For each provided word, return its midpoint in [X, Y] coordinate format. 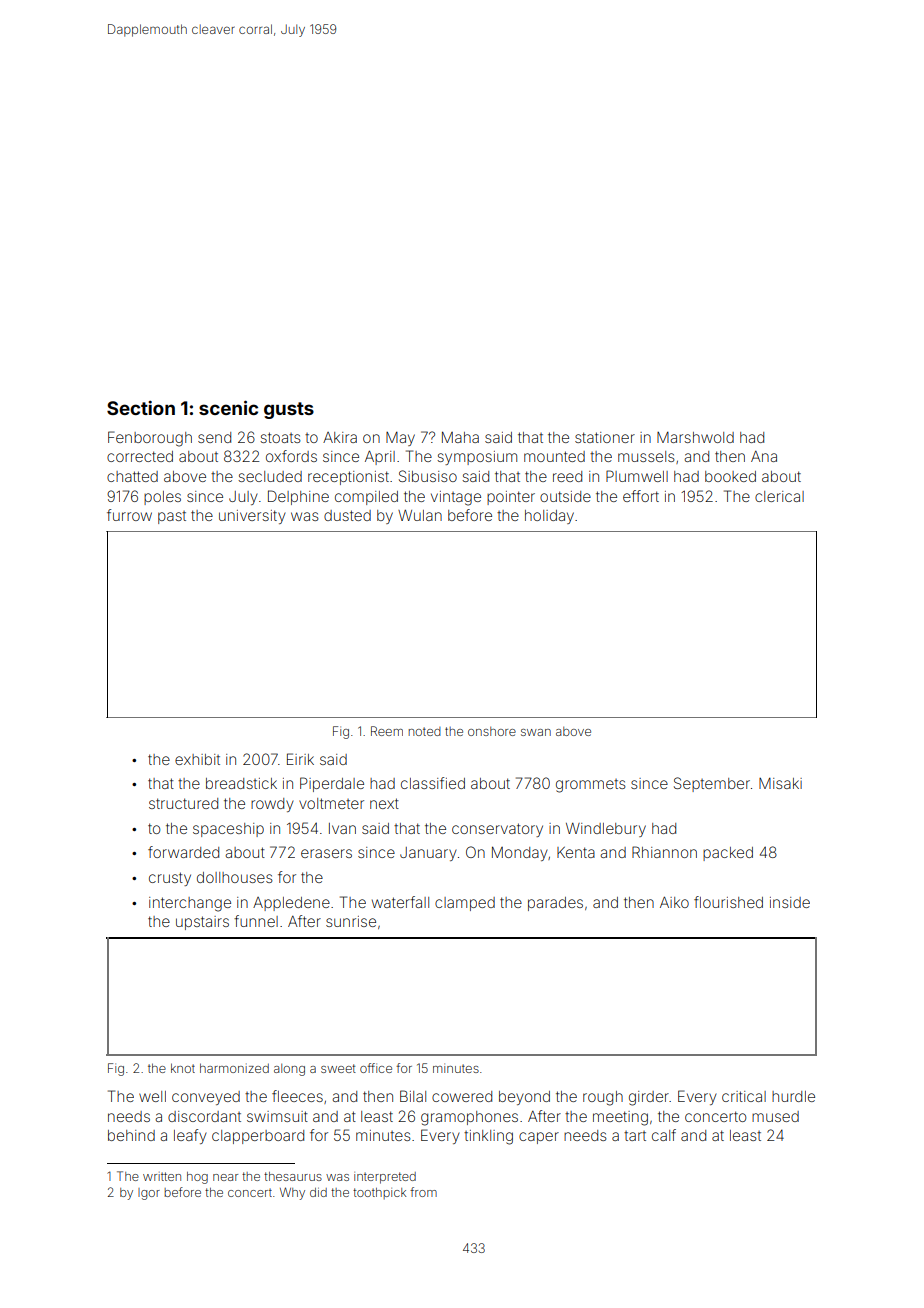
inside [790, 902]
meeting [620, 1118]
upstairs [202, 923]
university [252, 517]
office [376, 1068]
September [712, 784]
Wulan [420, 515]
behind [131, 1135]
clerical [779, 496]
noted [425, 731]
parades [555, 904]
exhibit [197, 759]
